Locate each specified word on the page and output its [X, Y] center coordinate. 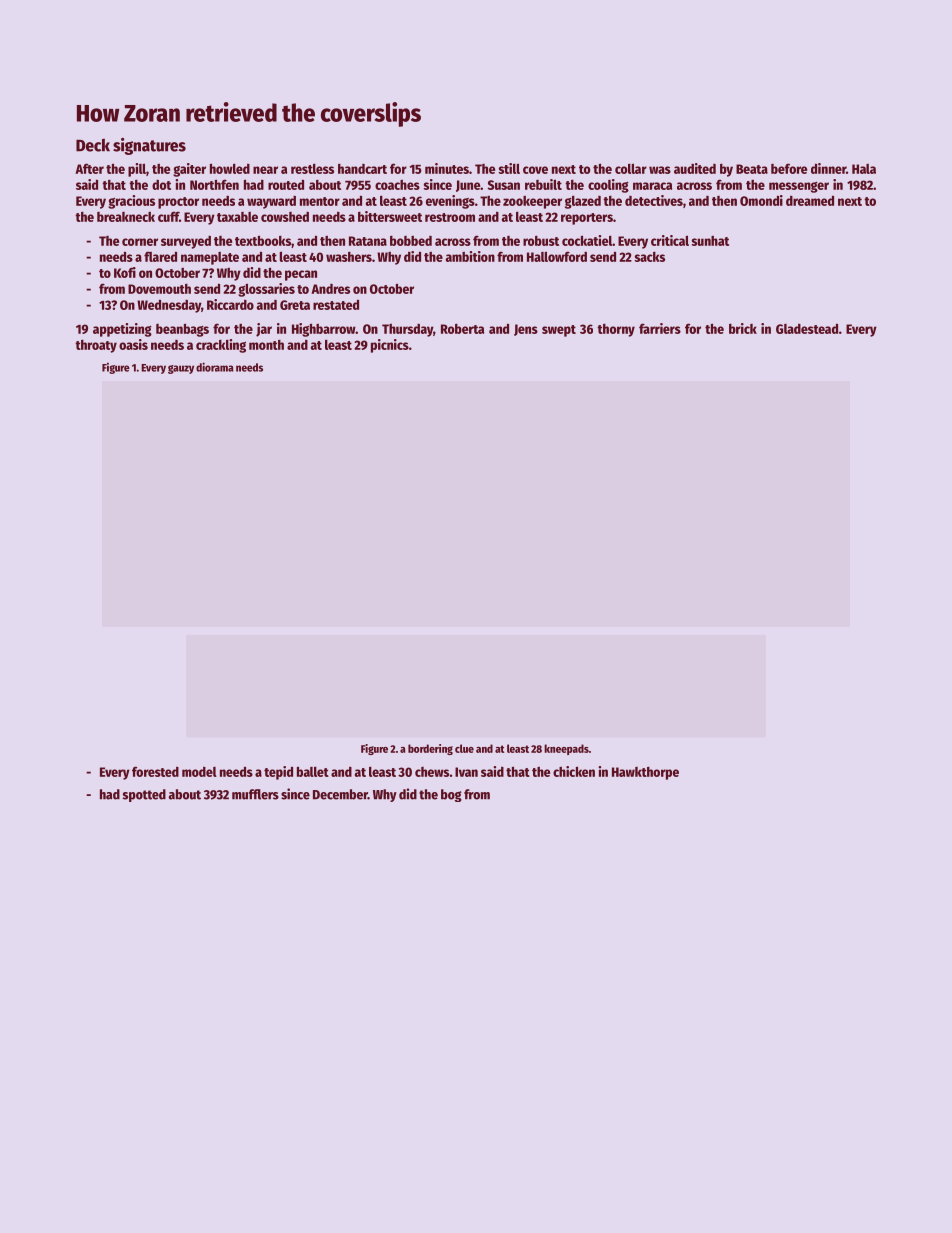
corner [140, 242]
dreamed [810, 200]
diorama [215, 367]
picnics [390, 346]
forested [155, 771]
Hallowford [557, 256]
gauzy [181, 369]
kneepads [566, 749]
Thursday [407, 330]
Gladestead [807, 328]
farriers [660, 328]
